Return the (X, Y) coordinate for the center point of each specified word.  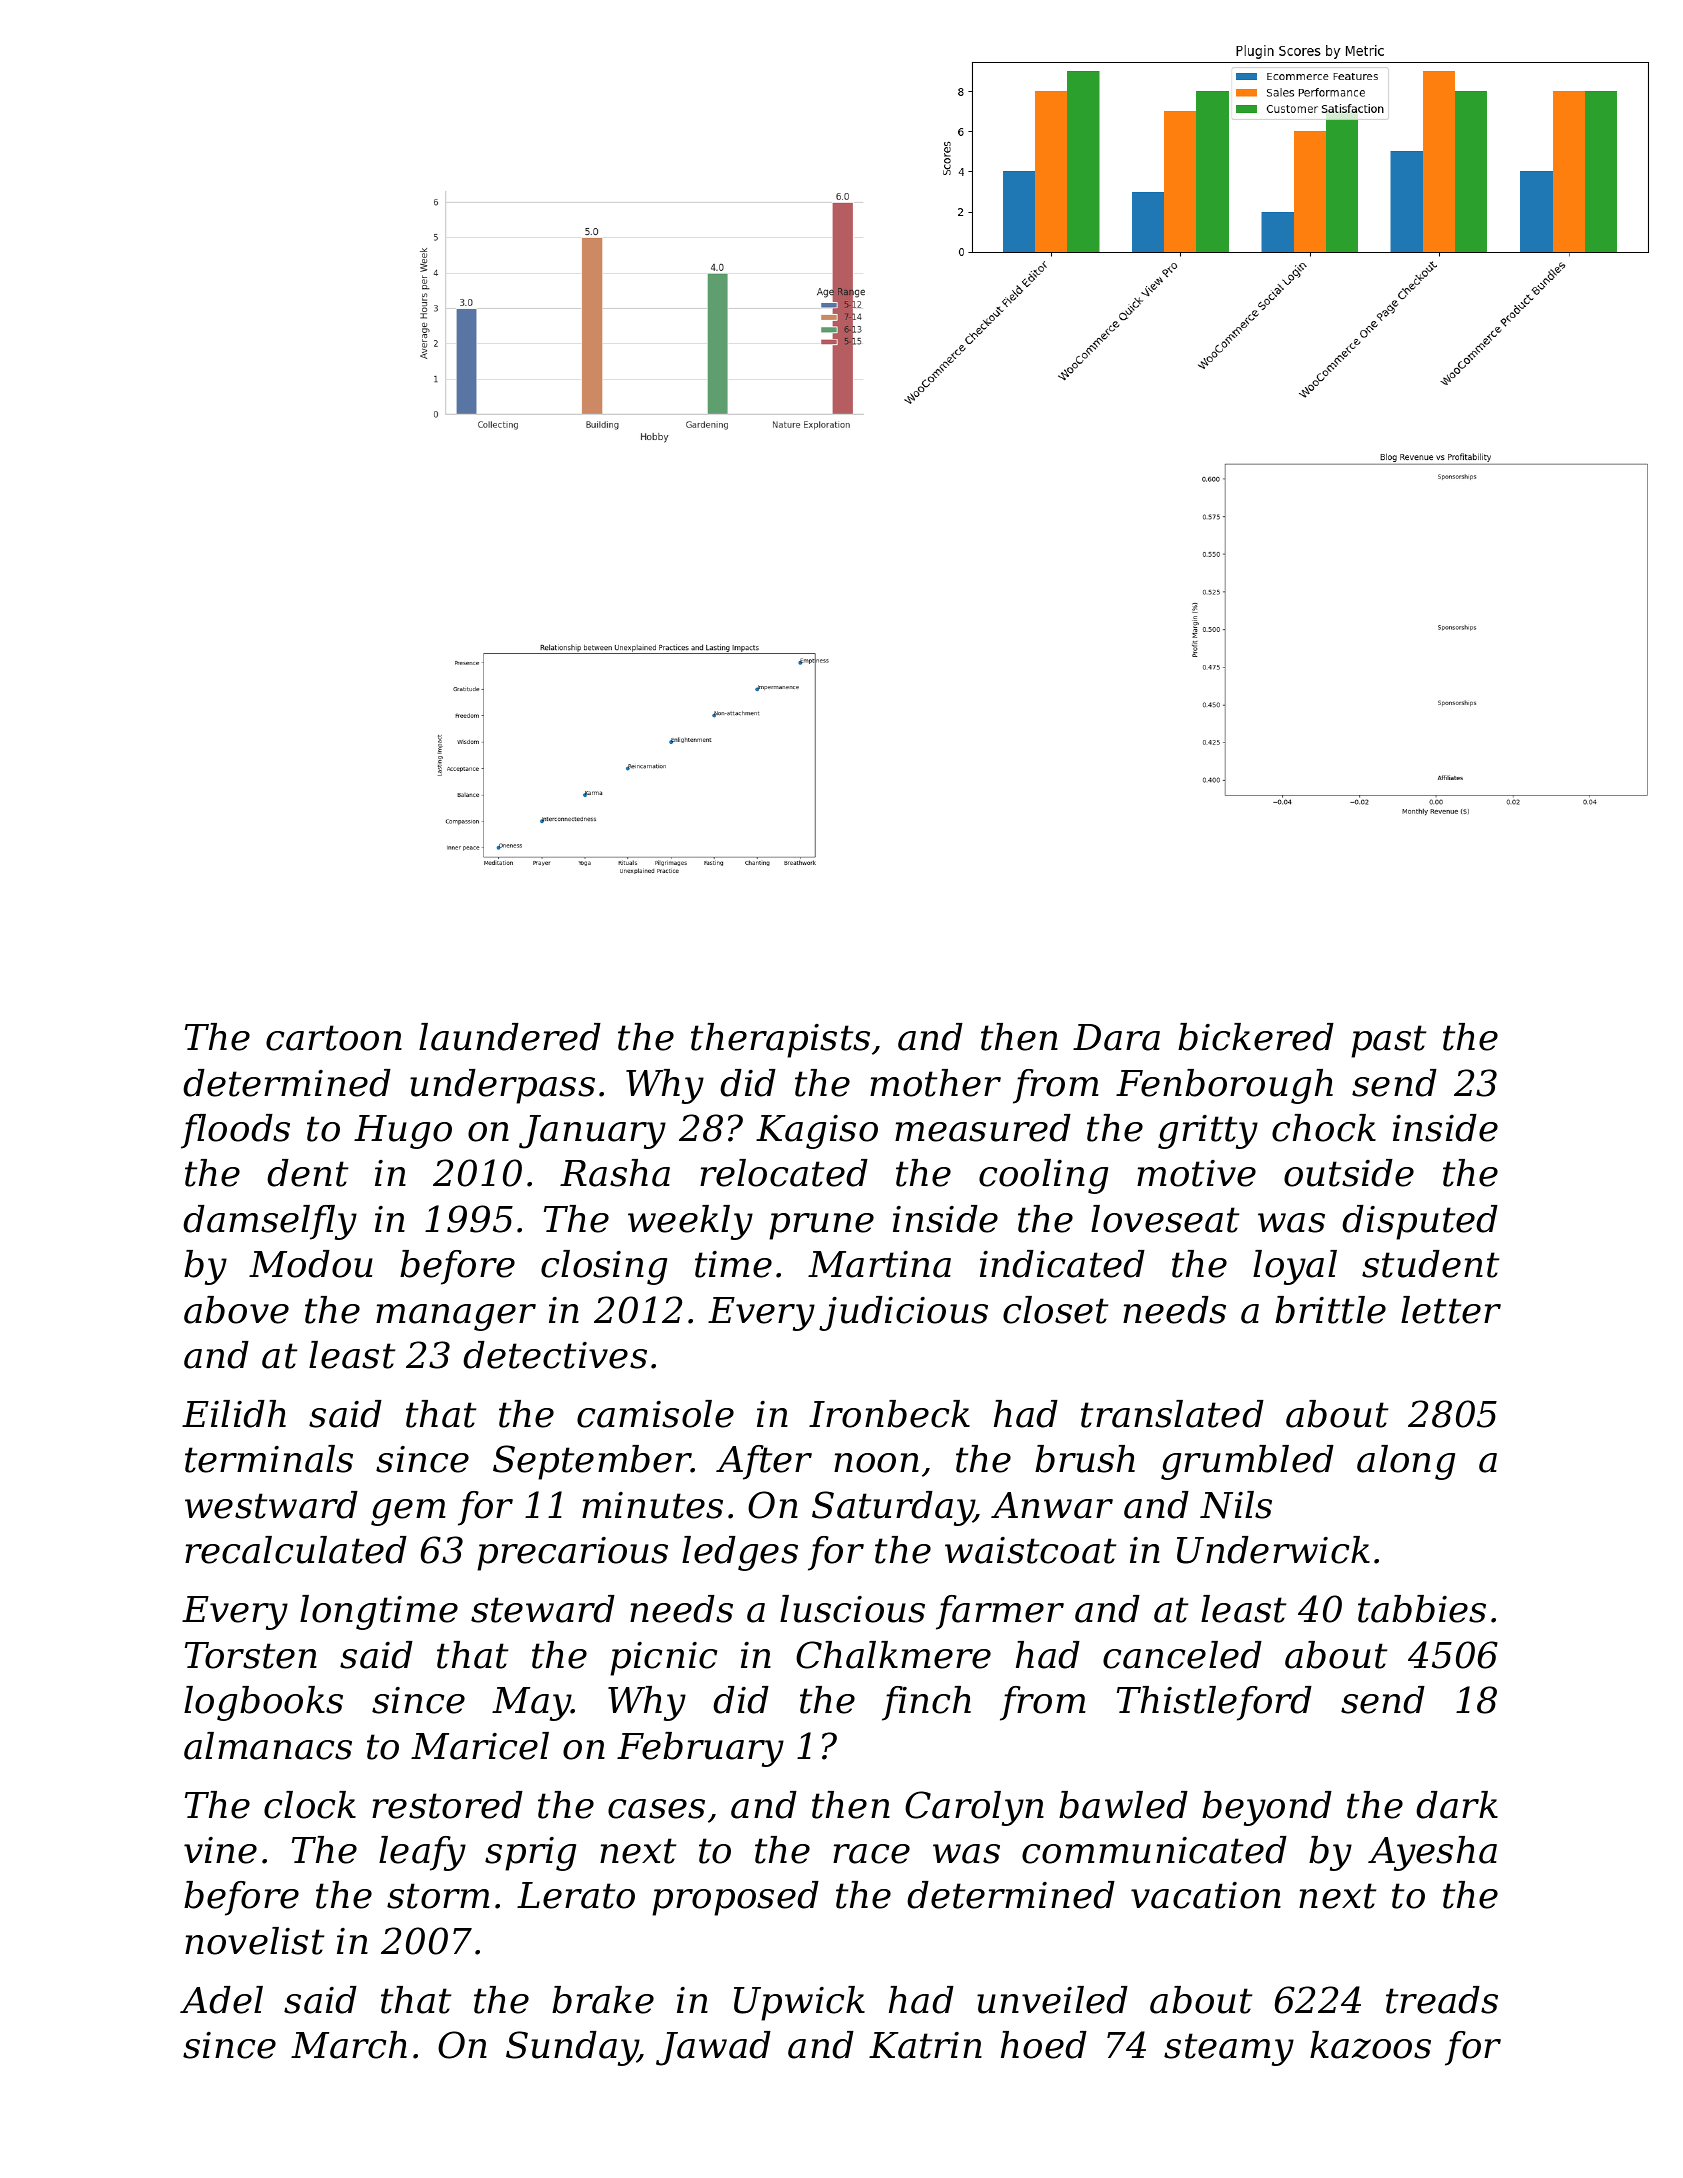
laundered (510, 1037)
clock (310, 1805)
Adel (221, 2000)
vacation (1206, 1895)
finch (926, 1703)
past (1388, 1041)
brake (603, 2000)
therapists (780, 1040)
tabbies (1422, 1609)
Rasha (615, 1173)
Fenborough (1224, 1086)
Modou (311, 1264)
